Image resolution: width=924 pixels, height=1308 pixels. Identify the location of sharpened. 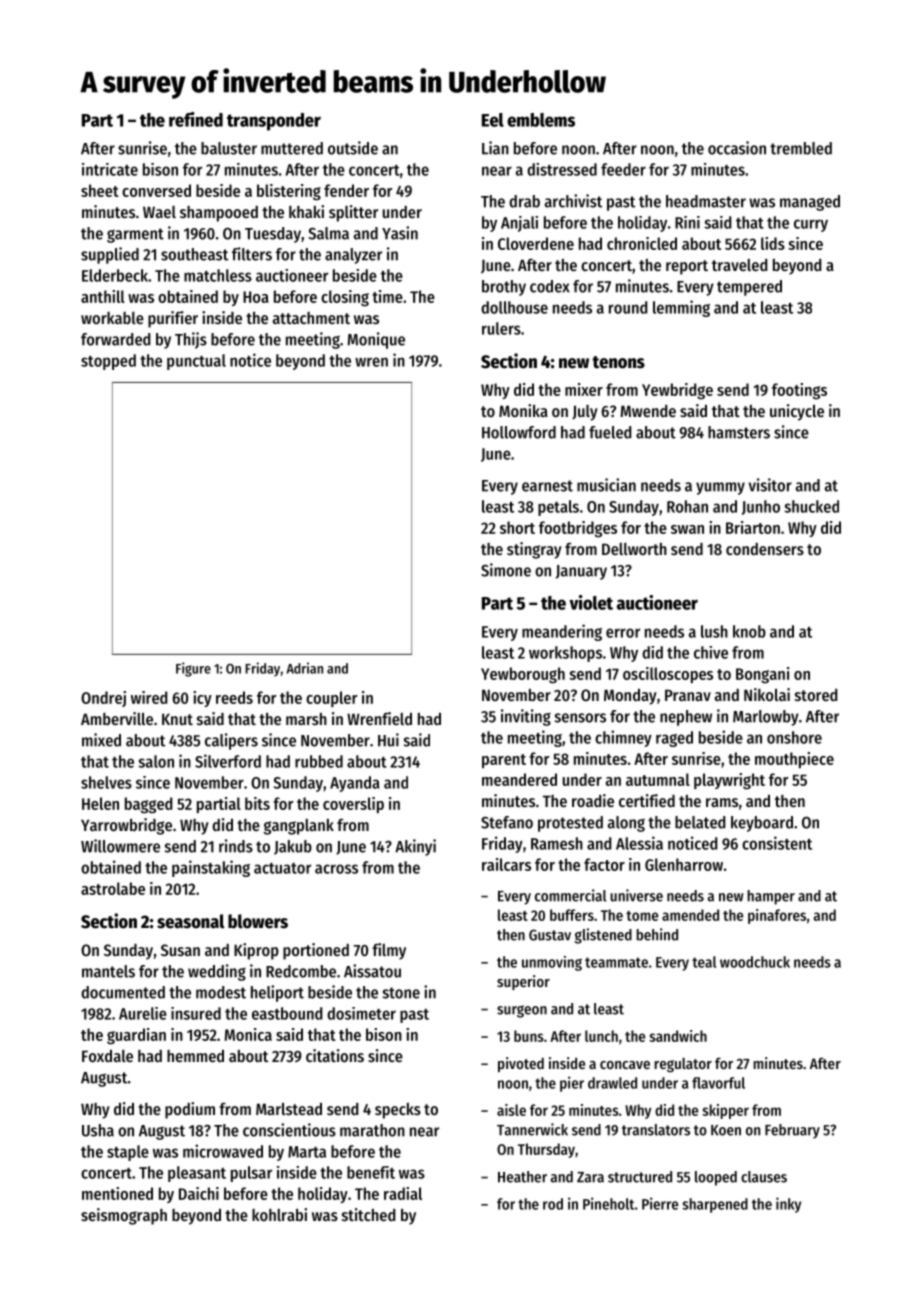
(715, 1205).
